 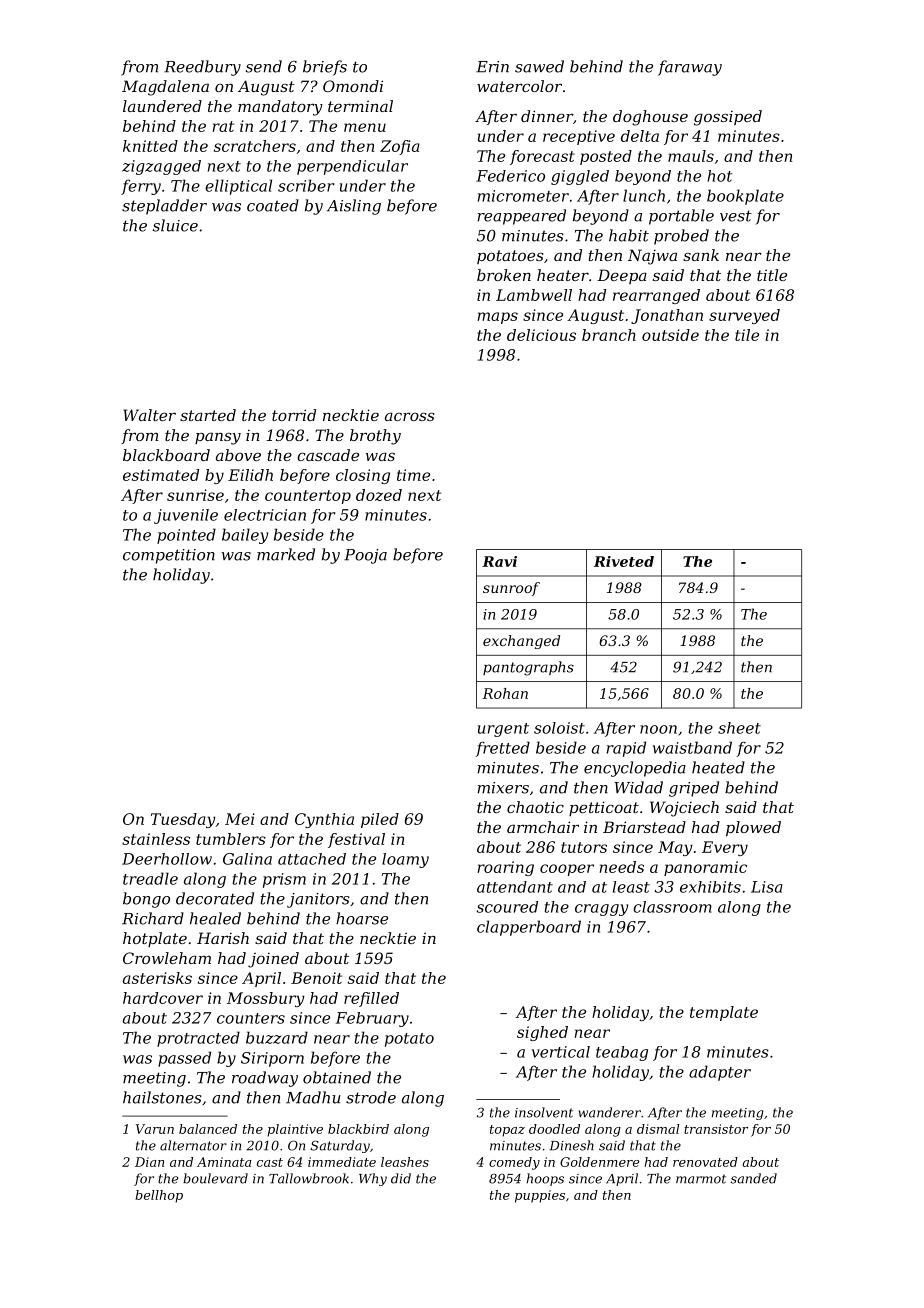 What do you see at coordinates (624, 561) in the page?
I see `Riveted` at bounding box center [624, 561].
